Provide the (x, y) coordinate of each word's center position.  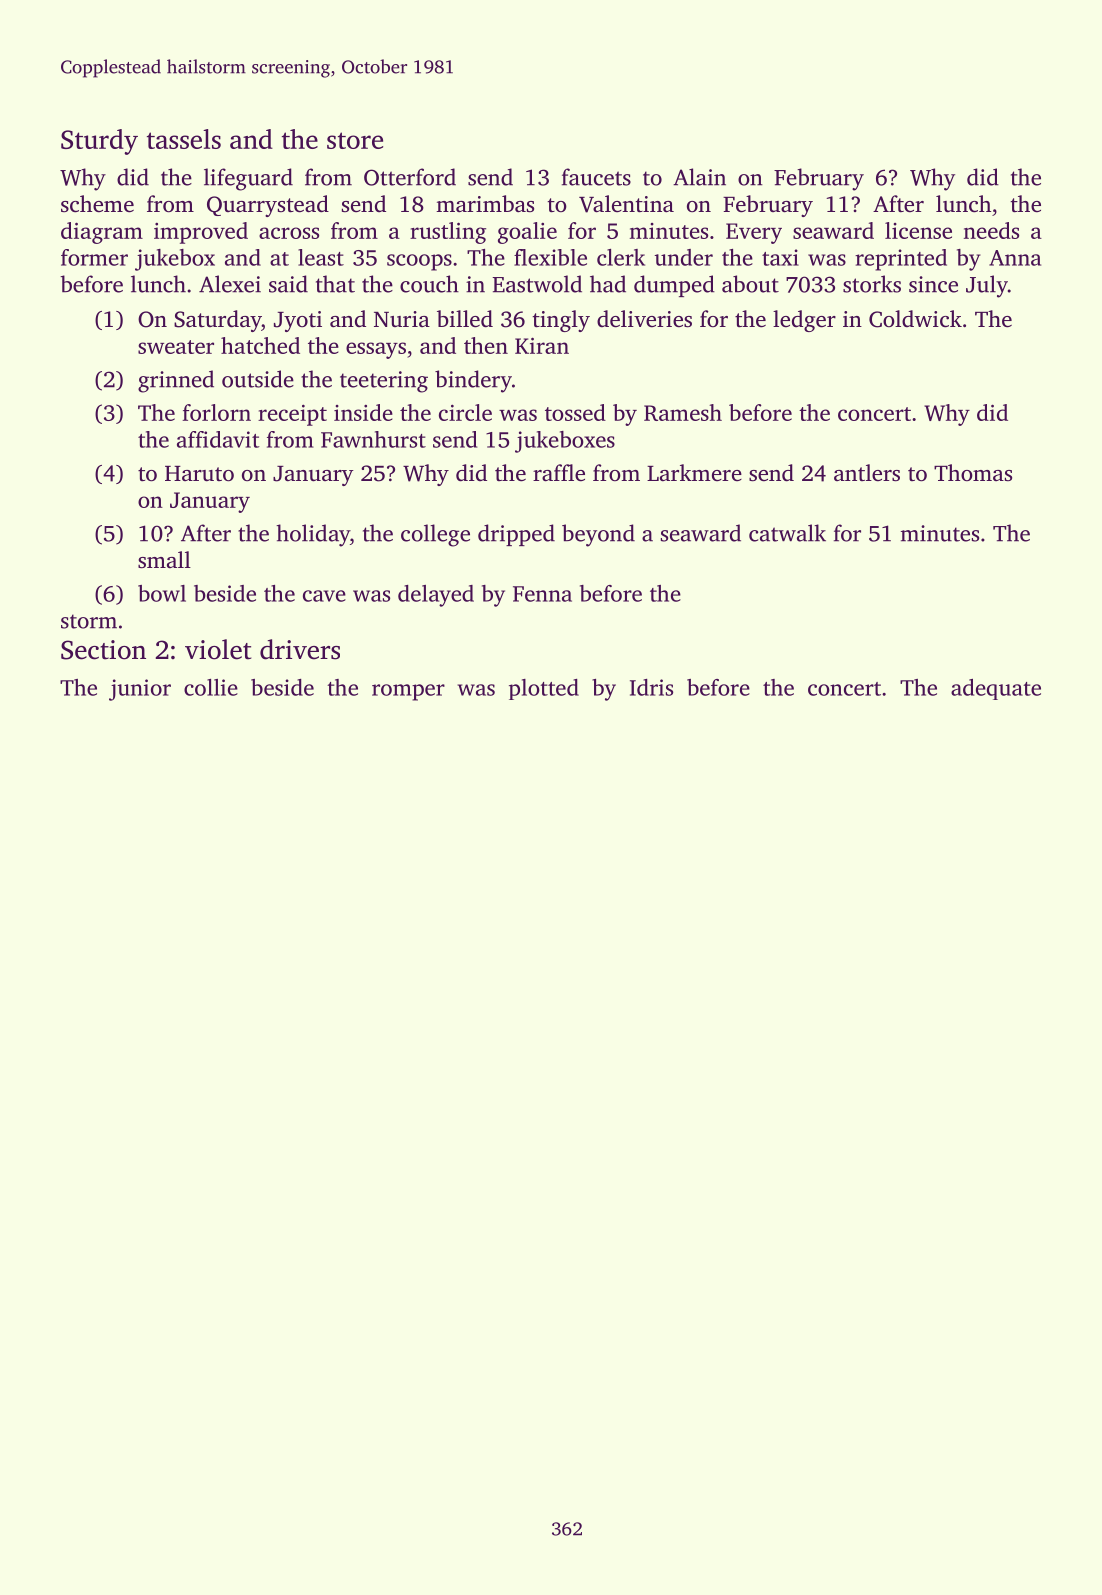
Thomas (973, 472)
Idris (651, 687)
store (355, 140)
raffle (559, 472)
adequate (996, 689)
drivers (300, 649)
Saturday (218, 321)
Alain (699, 177)
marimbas (485, 203)
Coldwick (915, 319)
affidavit (218, 439)
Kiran (542, 345)
